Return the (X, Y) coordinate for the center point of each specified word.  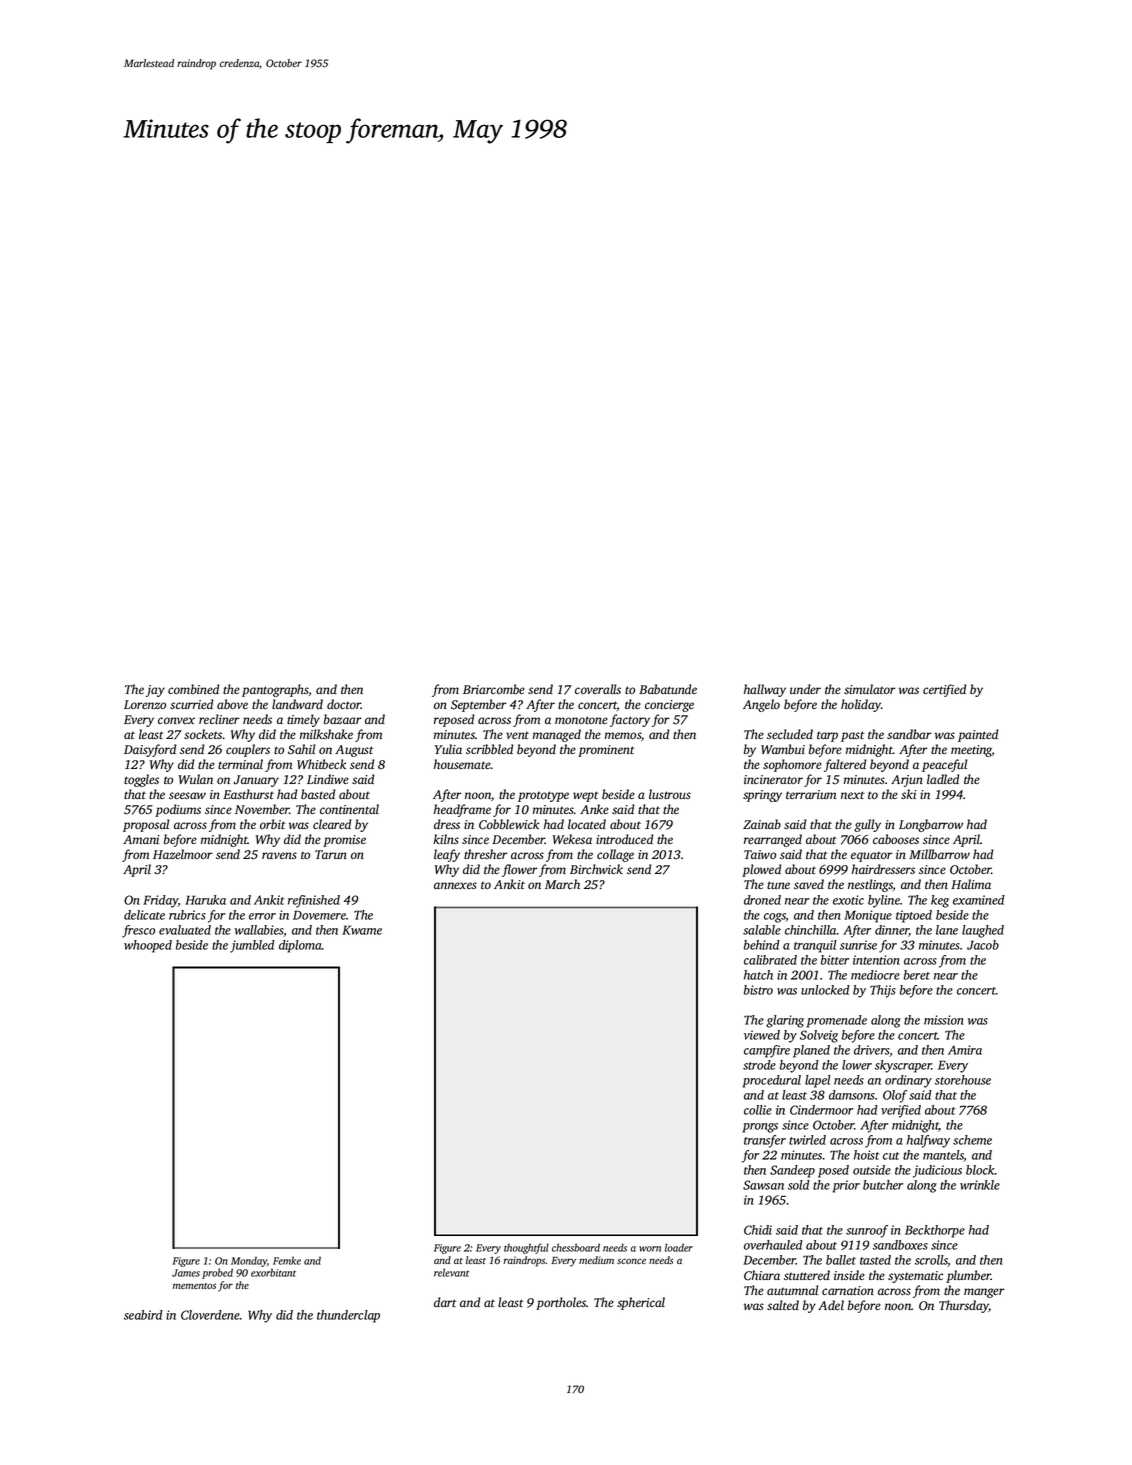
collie (758, 1110)
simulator (869, 689)
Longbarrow (931, 825)
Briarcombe (494, 689)
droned (762, 900)
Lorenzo (145, 704)
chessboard (576, 1247)
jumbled (252, 946)
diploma (300, 946)
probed (217, 1273)
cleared (332, 824)
